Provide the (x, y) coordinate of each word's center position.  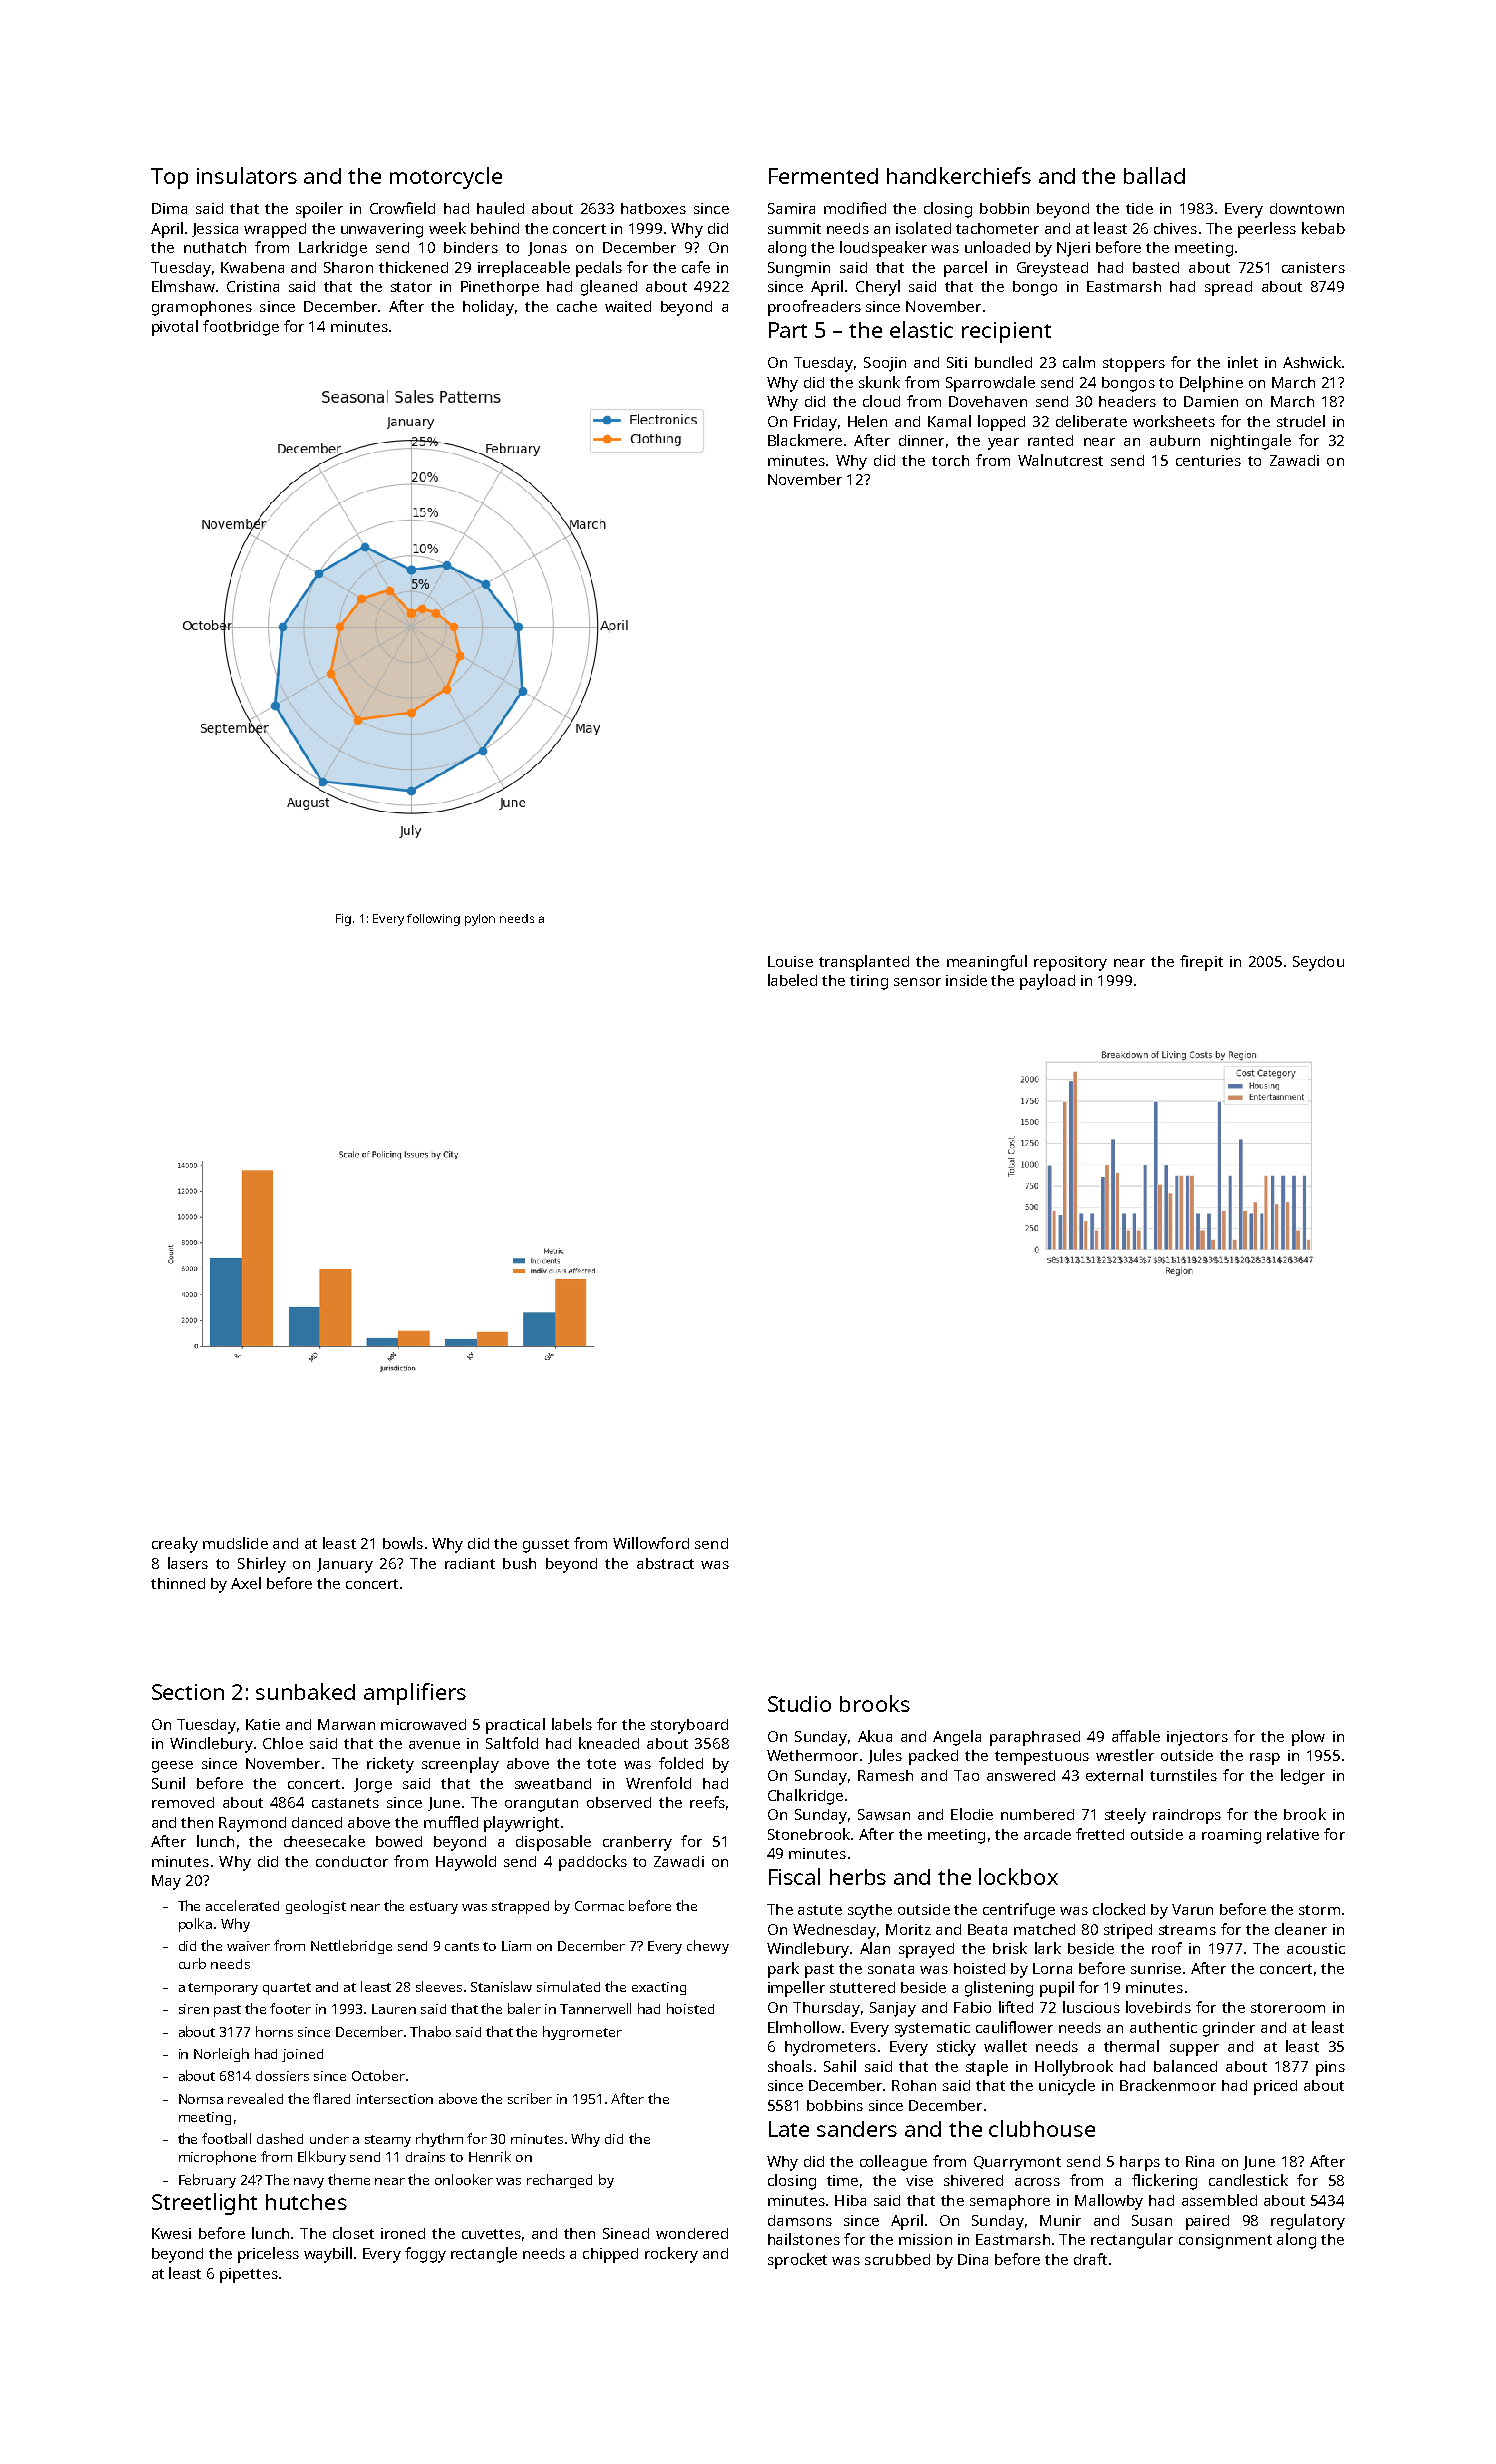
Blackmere (805, 440)
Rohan (914, 2085)
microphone (217, 2158)
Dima (169, 208)
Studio (799, 1704)
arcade (1047, 1834)
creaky (175, 1545)
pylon (480, 920)
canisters (1313, 267)
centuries (1208, 460)
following (433, 920)
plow (1308, 1738)
